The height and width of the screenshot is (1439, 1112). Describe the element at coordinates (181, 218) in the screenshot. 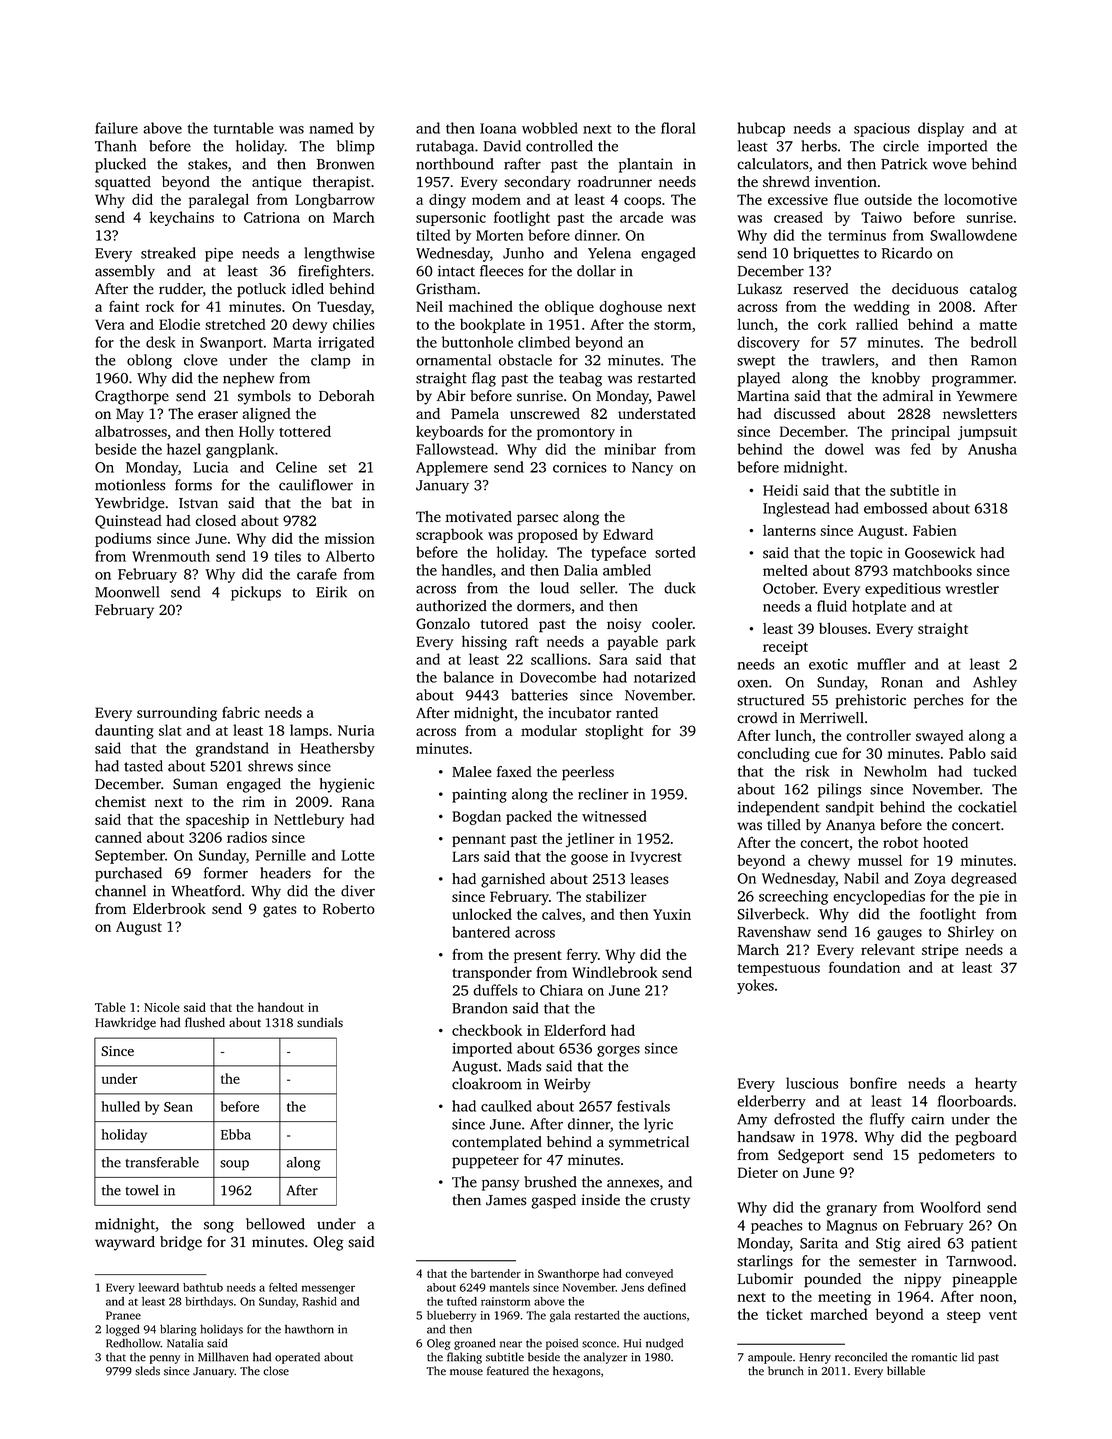

I see `keychains` at that location.
